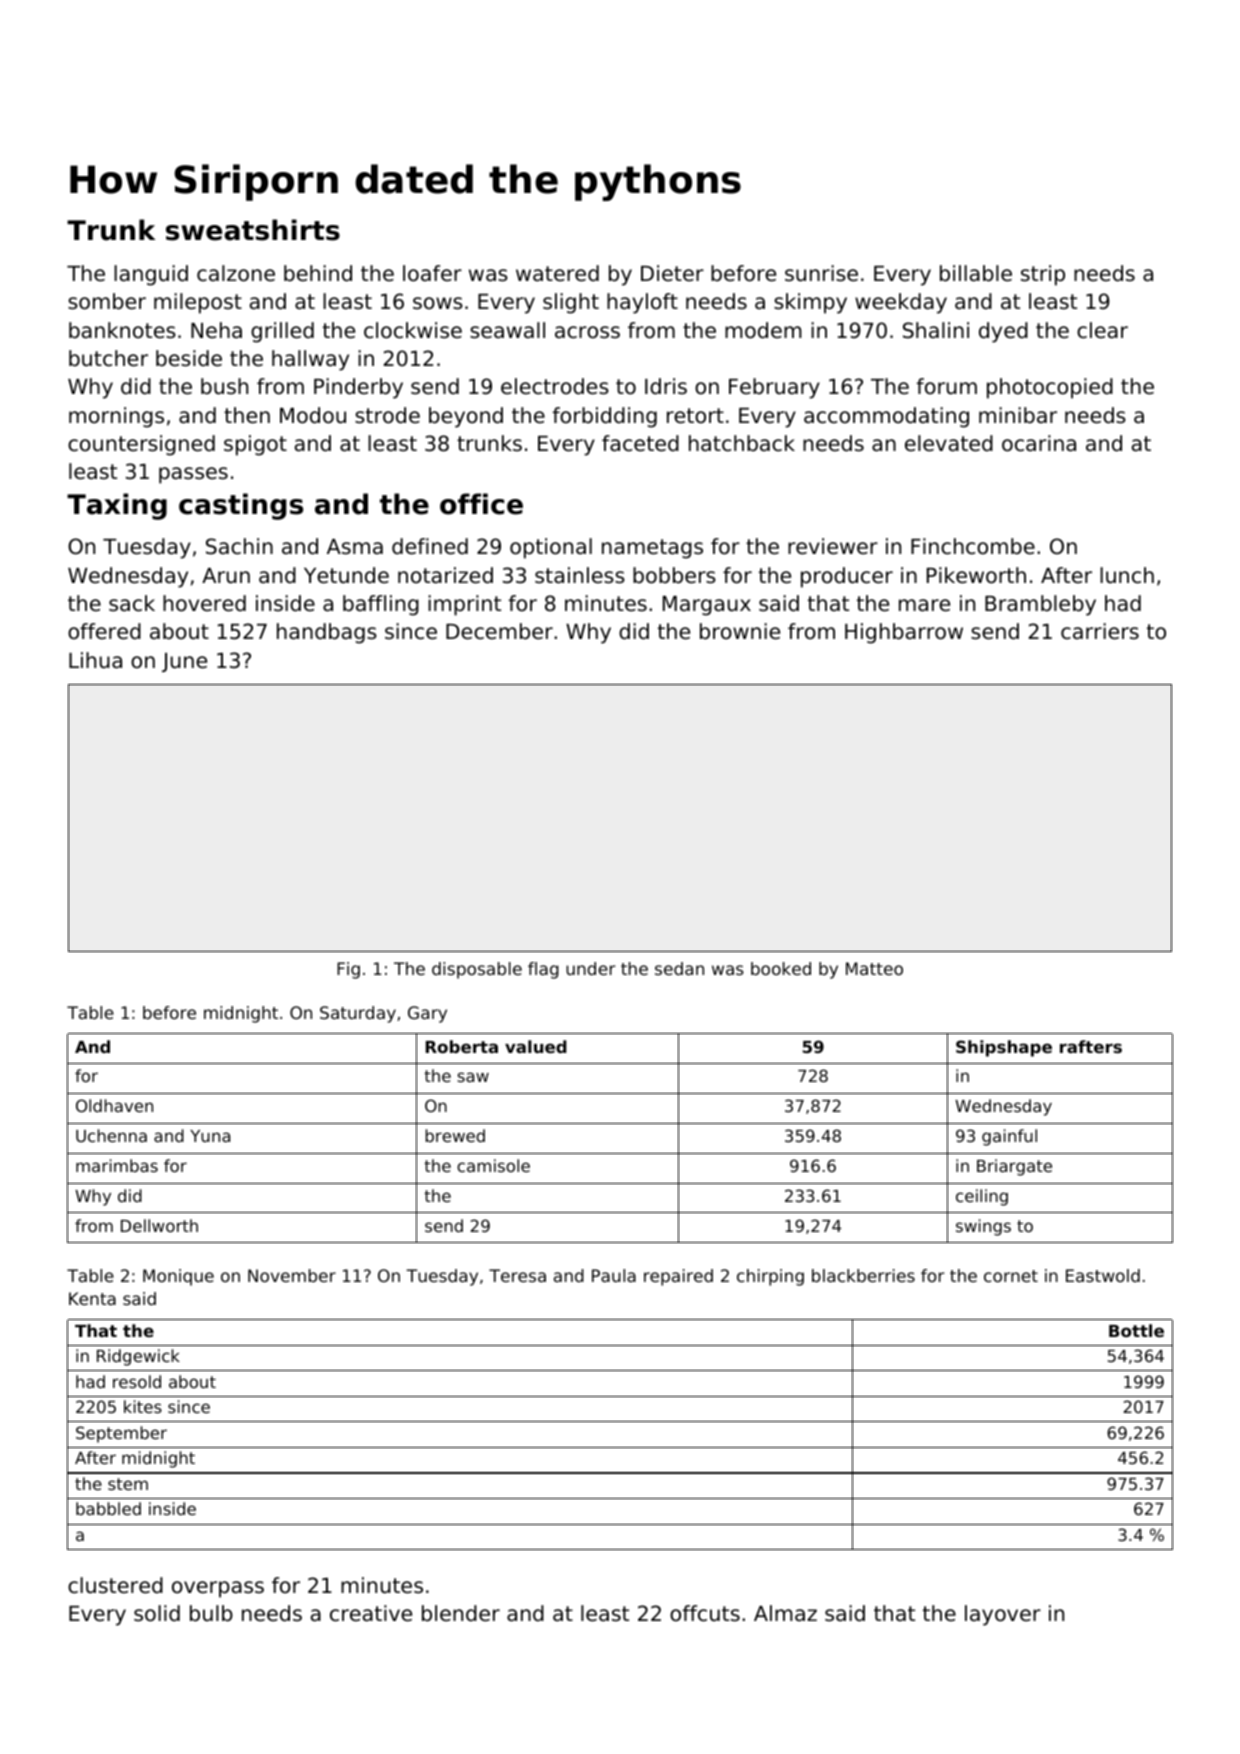  Describe the element at coordinates (1014, 1167) in the image. I see `Briargate` at that location.
